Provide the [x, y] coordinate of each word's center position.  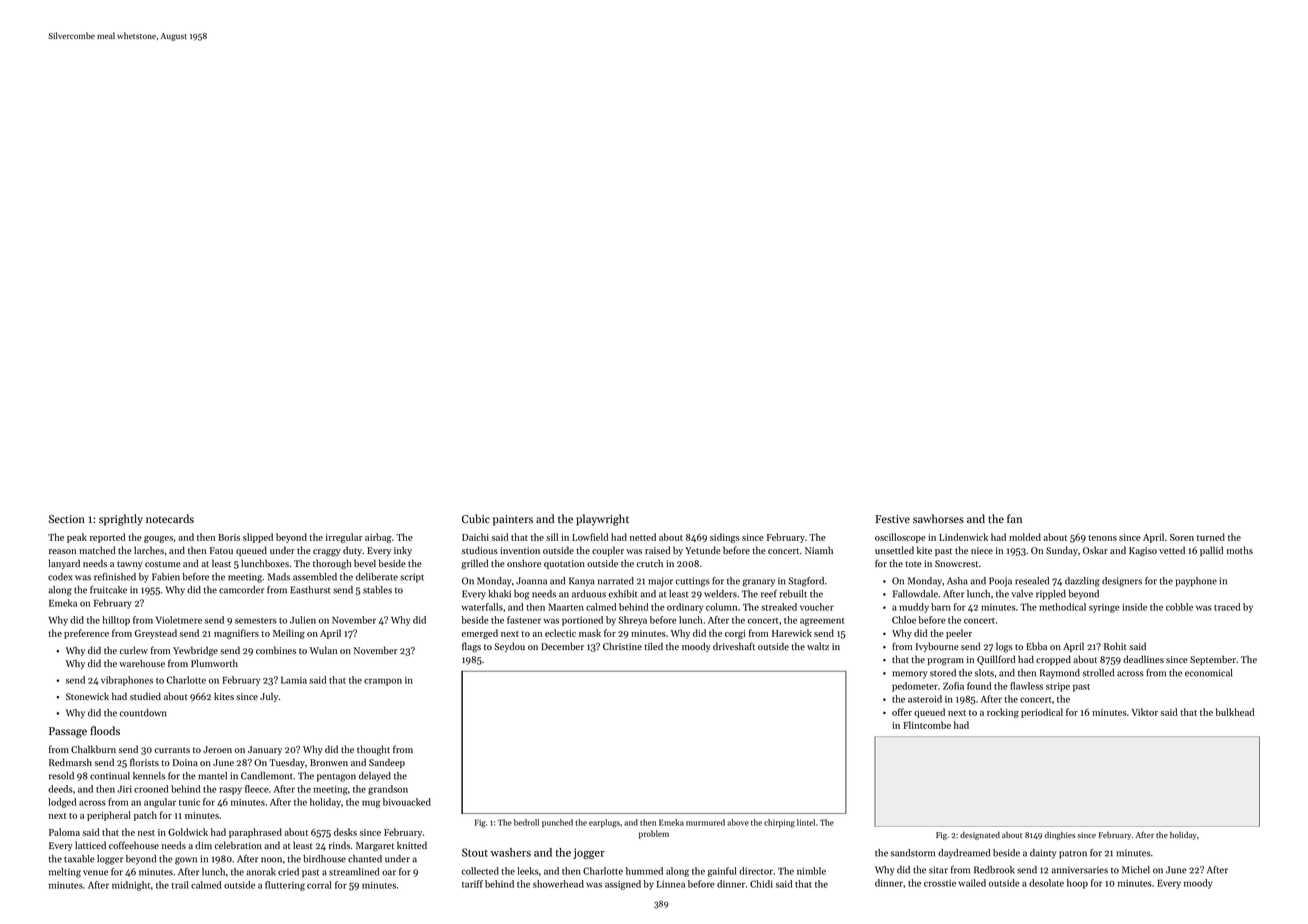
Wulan [323, 650]
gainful [722, 872]
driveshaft [734, 646]
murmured [705, 822]
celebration [238, 845]
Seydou [509, 647]
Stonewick [87, 696]
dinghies [1060, 835]
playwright [602, 520]
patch [145, 816]
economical [1208, 673]
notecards [170, 518]
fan [1014, 518]
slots [984, 673]
